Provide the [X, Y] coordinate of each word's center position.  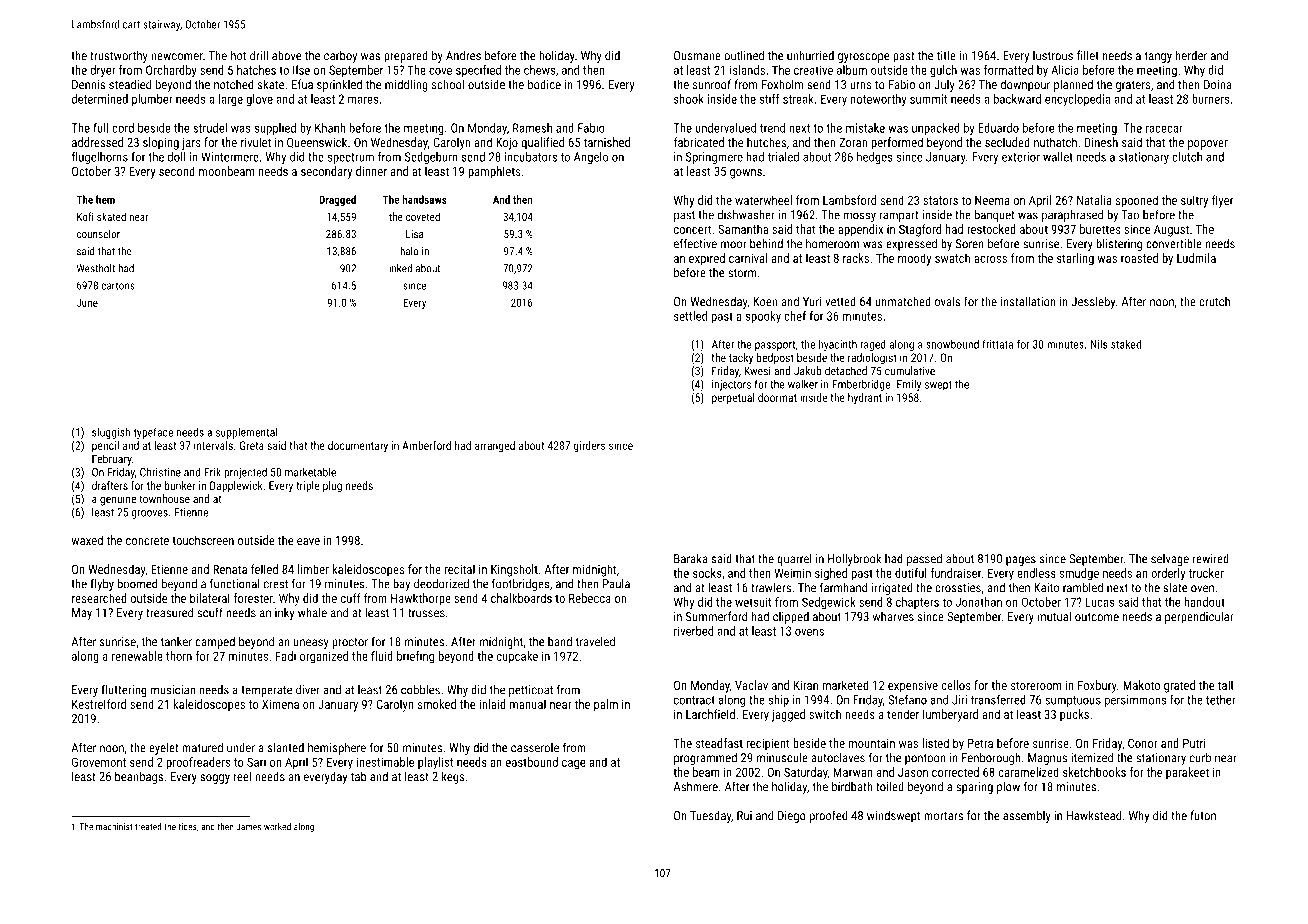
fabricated [699, 142]
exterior [1021, 157]
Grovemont [99, 762]
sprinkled [339, 85]
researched [99, 598]
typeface [153, 433]
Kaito [1046, 588]
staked [1126, 344]
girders [589, 446]
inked [400, 268]
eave [308, 541]
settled [690, 316]
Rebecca [590, 598]
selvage [1170, 560]
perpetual [733, 398]
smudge [1079, 574]
